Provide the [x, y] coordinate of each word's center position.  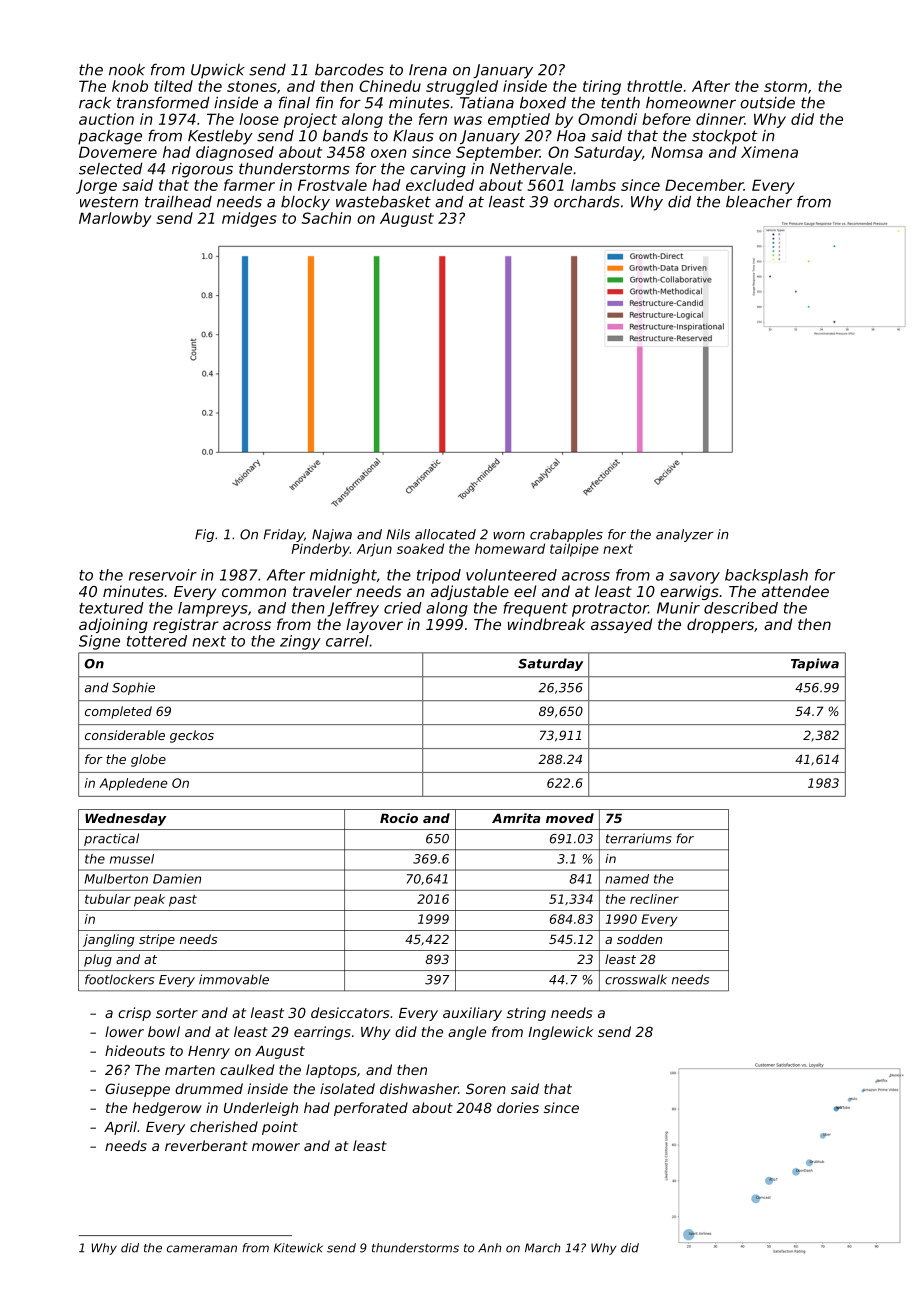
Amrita [516, 818]
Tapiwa [815, 664]
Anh [489, 1248]
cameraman [202, 1249]
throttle [654, 86]
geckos [192, 736]
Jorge [96, 186]
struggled [462, 87]
